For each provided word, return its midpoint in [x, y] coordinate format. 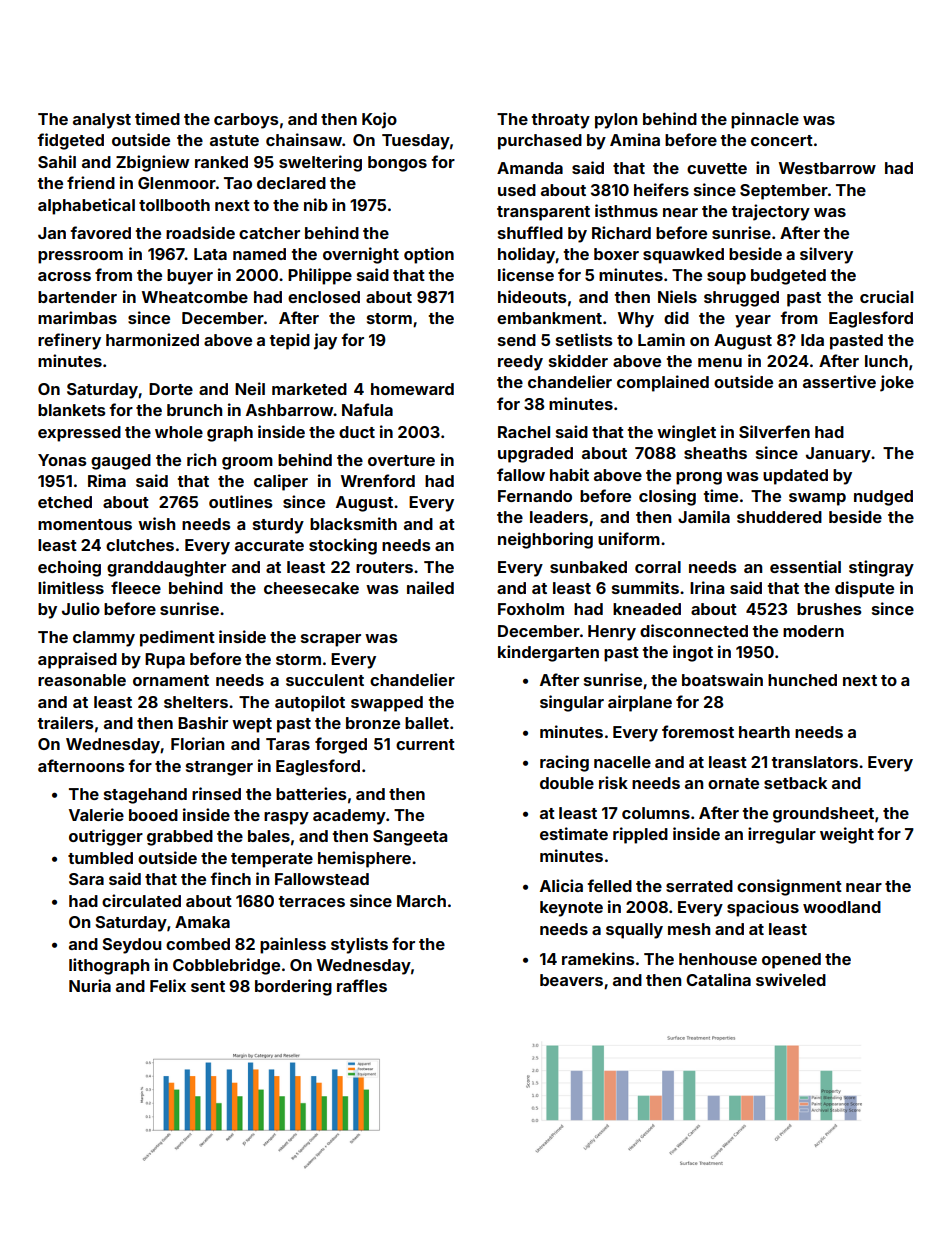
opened [791, 961]
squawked [683, 256]
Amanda [530, 168]
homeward [412, 389]
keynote [571, 909]
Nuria [90, 985]
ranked [221, 162]
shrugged [741, 299]
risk [613, 782]
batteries [311, 793]
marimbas [77, 317]
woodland [842, 907]
